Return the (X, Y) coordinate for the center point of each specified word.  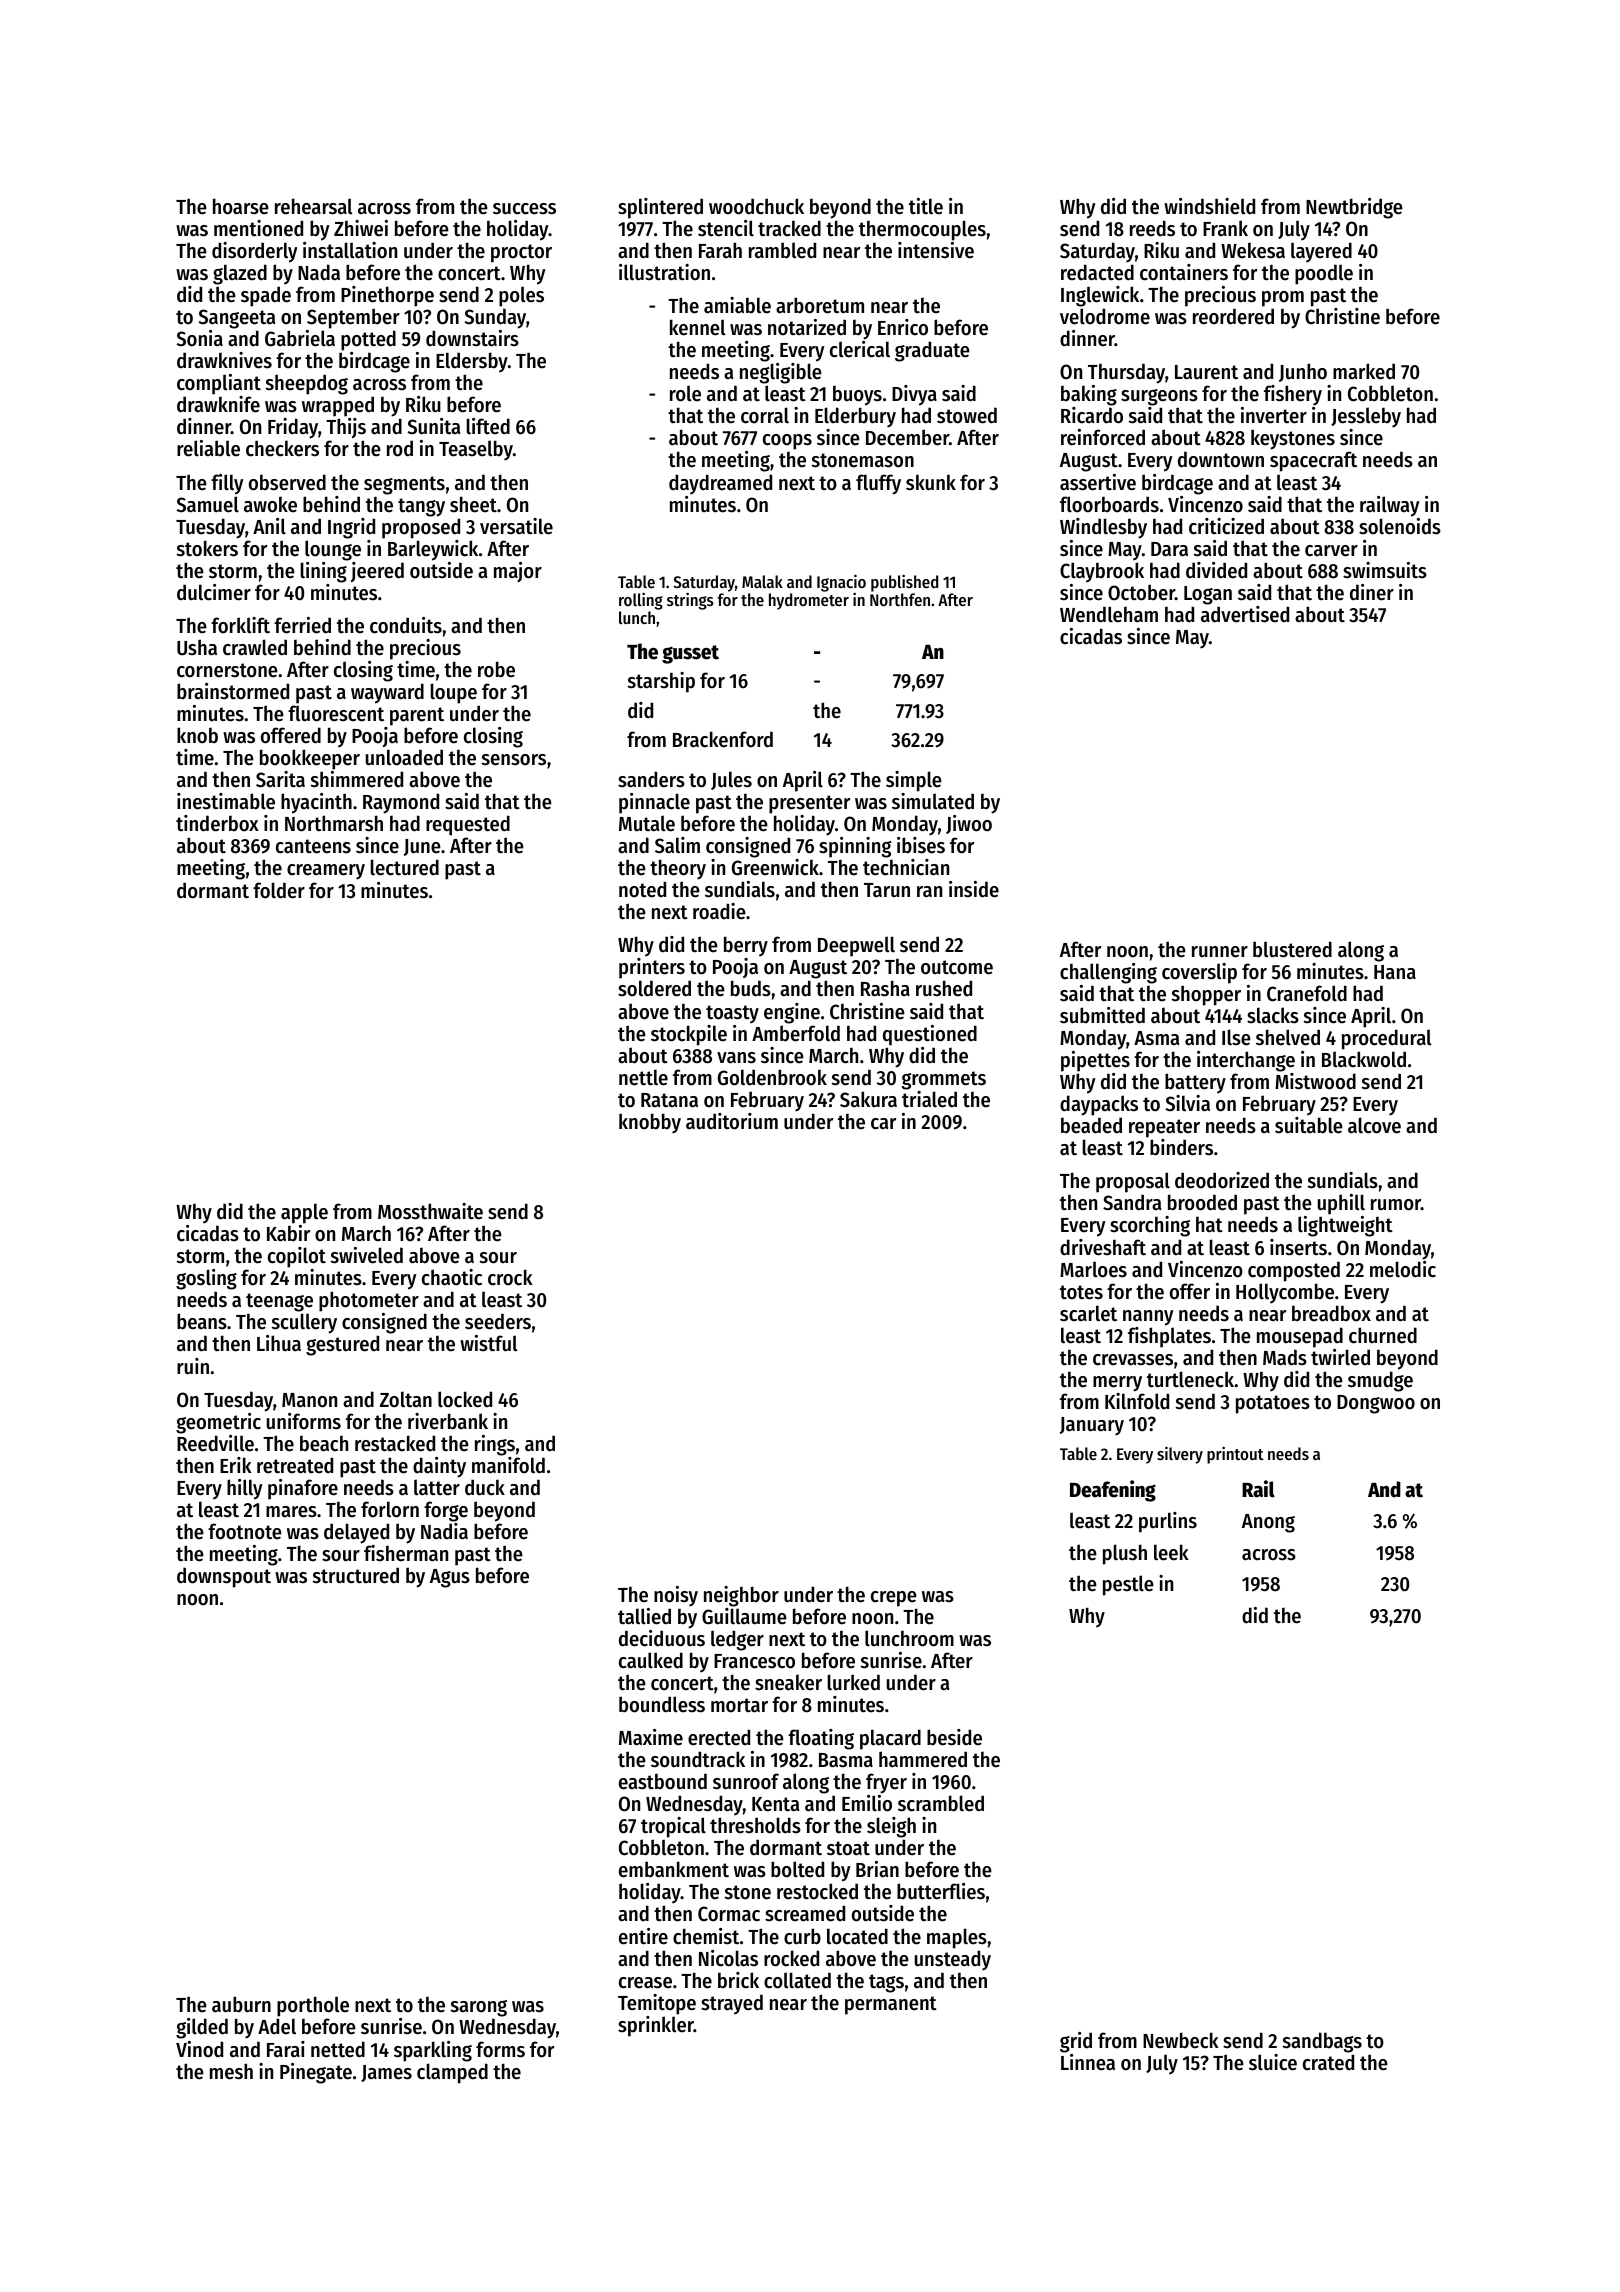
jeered (377, 572)
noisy (676, 1596)
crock (510, 1277)
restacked (395, 1443)
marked (1364, 371)
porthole (313, 2006)
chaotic (452, 1277)
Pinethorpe (387, 296)
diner (1372, 592)
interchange (1246, 1061)
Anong (1268, 1523)
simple (914, 781)
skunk (931, 482)
